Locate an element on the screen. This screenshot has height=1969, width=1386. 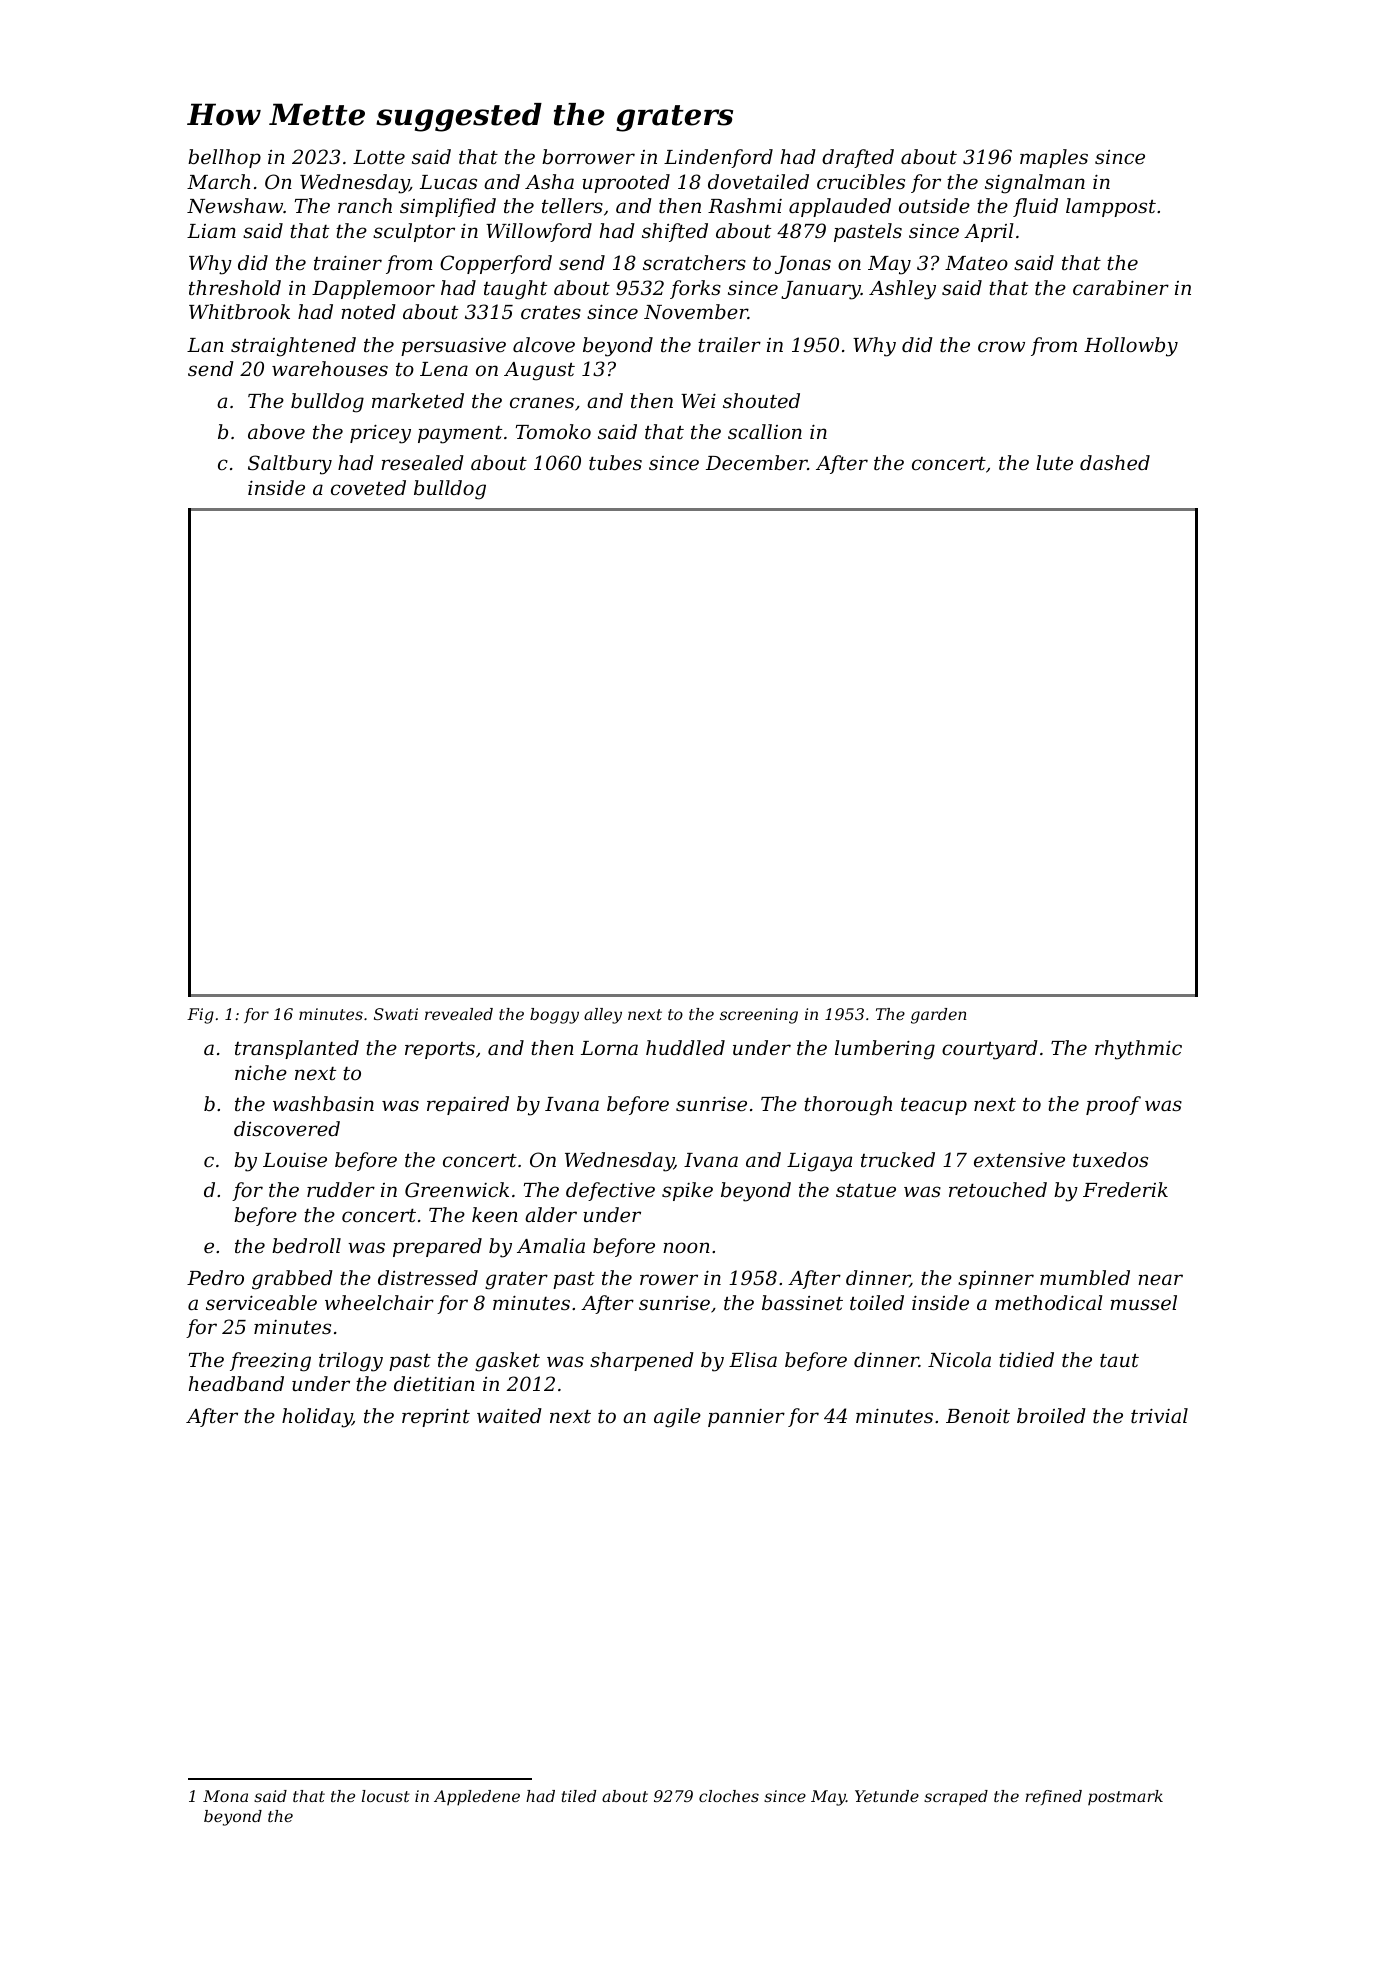
Asha is located at coordinates (549, 181).
